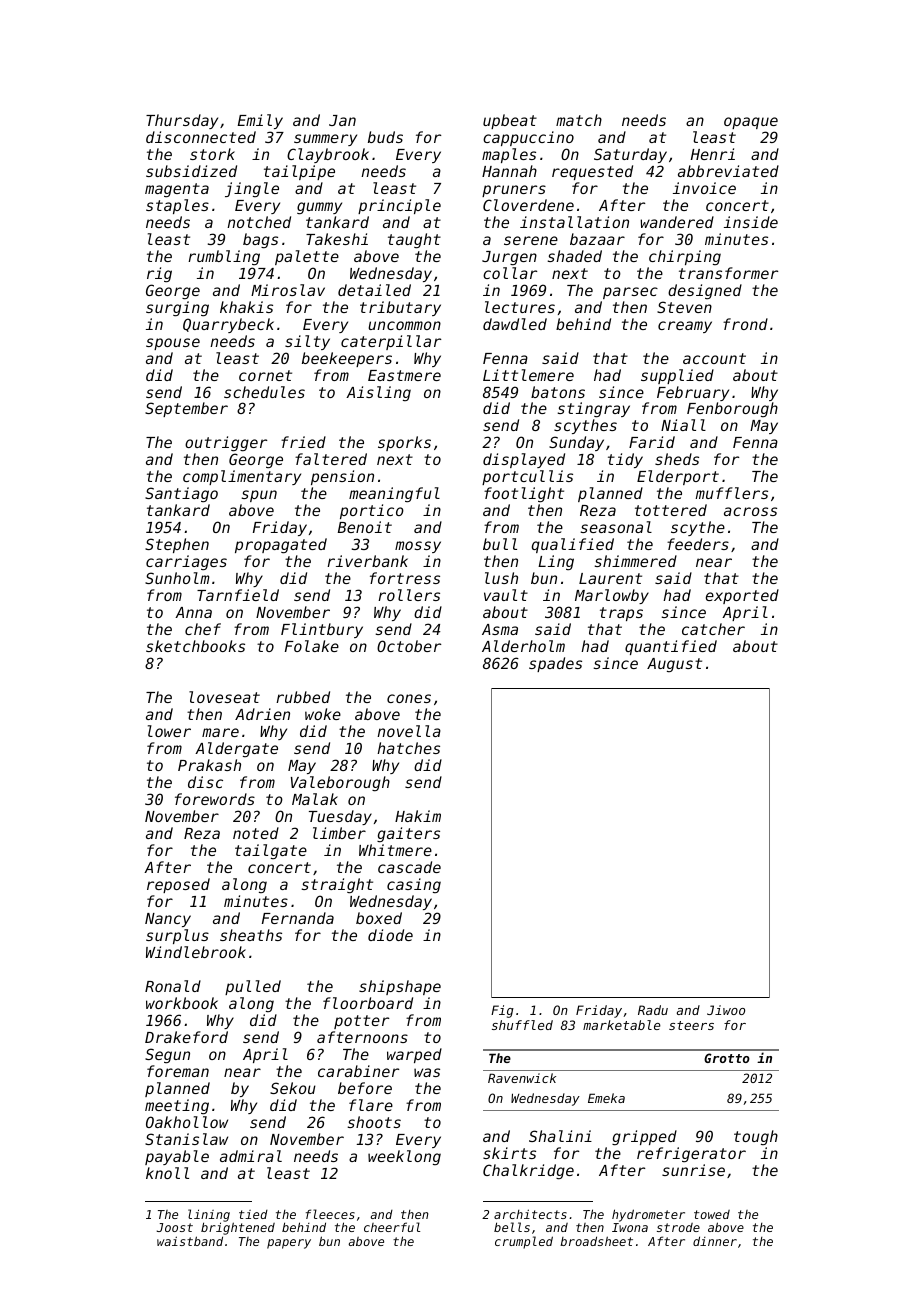 The width and height of the image is (924, 1314). Describe the element at coordinates (653, 1010) in the image. I see `Radu` at that location.
